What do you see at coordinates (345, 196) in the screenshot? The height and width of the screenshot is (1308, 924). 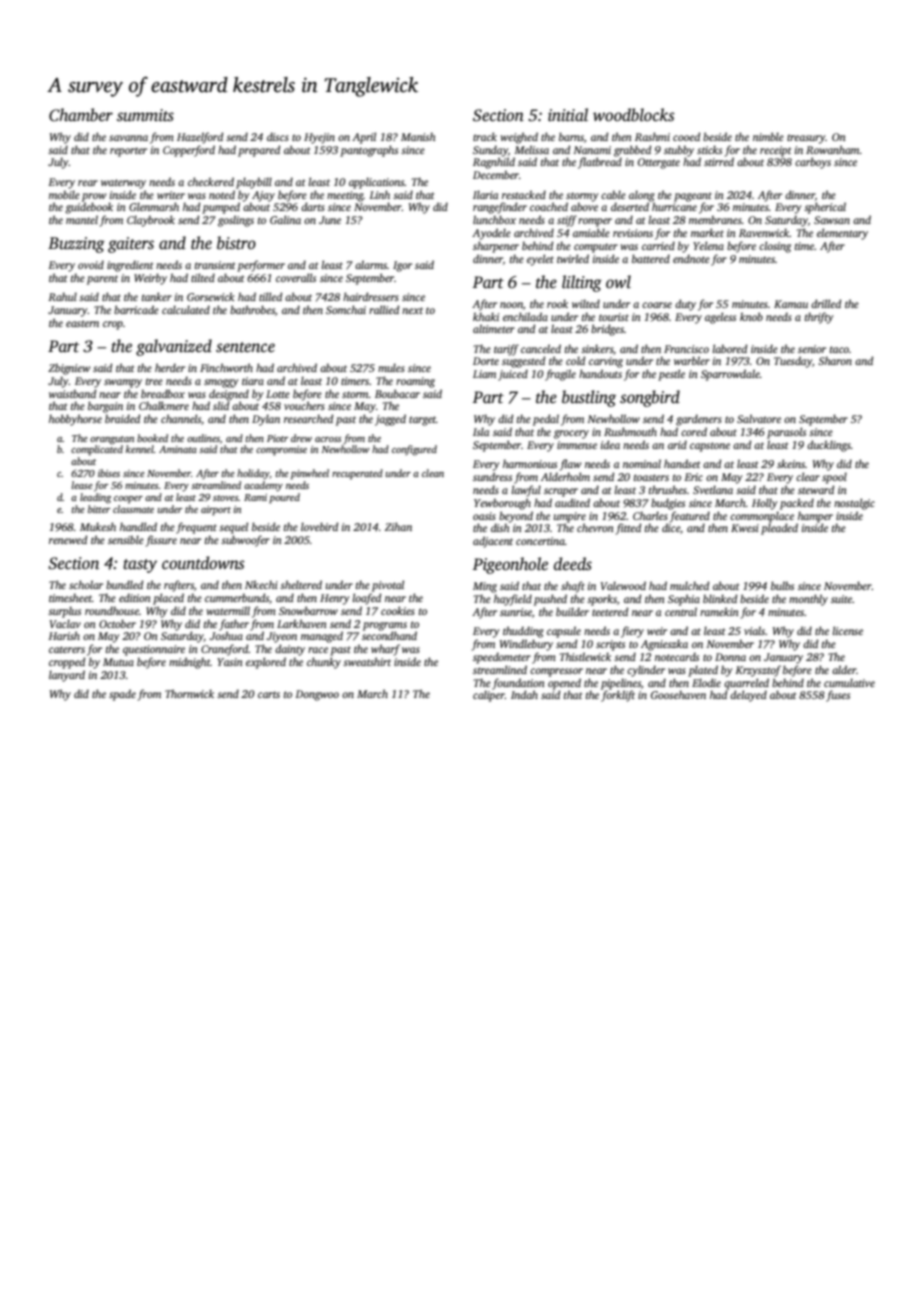 I see `meeting` at bounding box center [345, 196].
